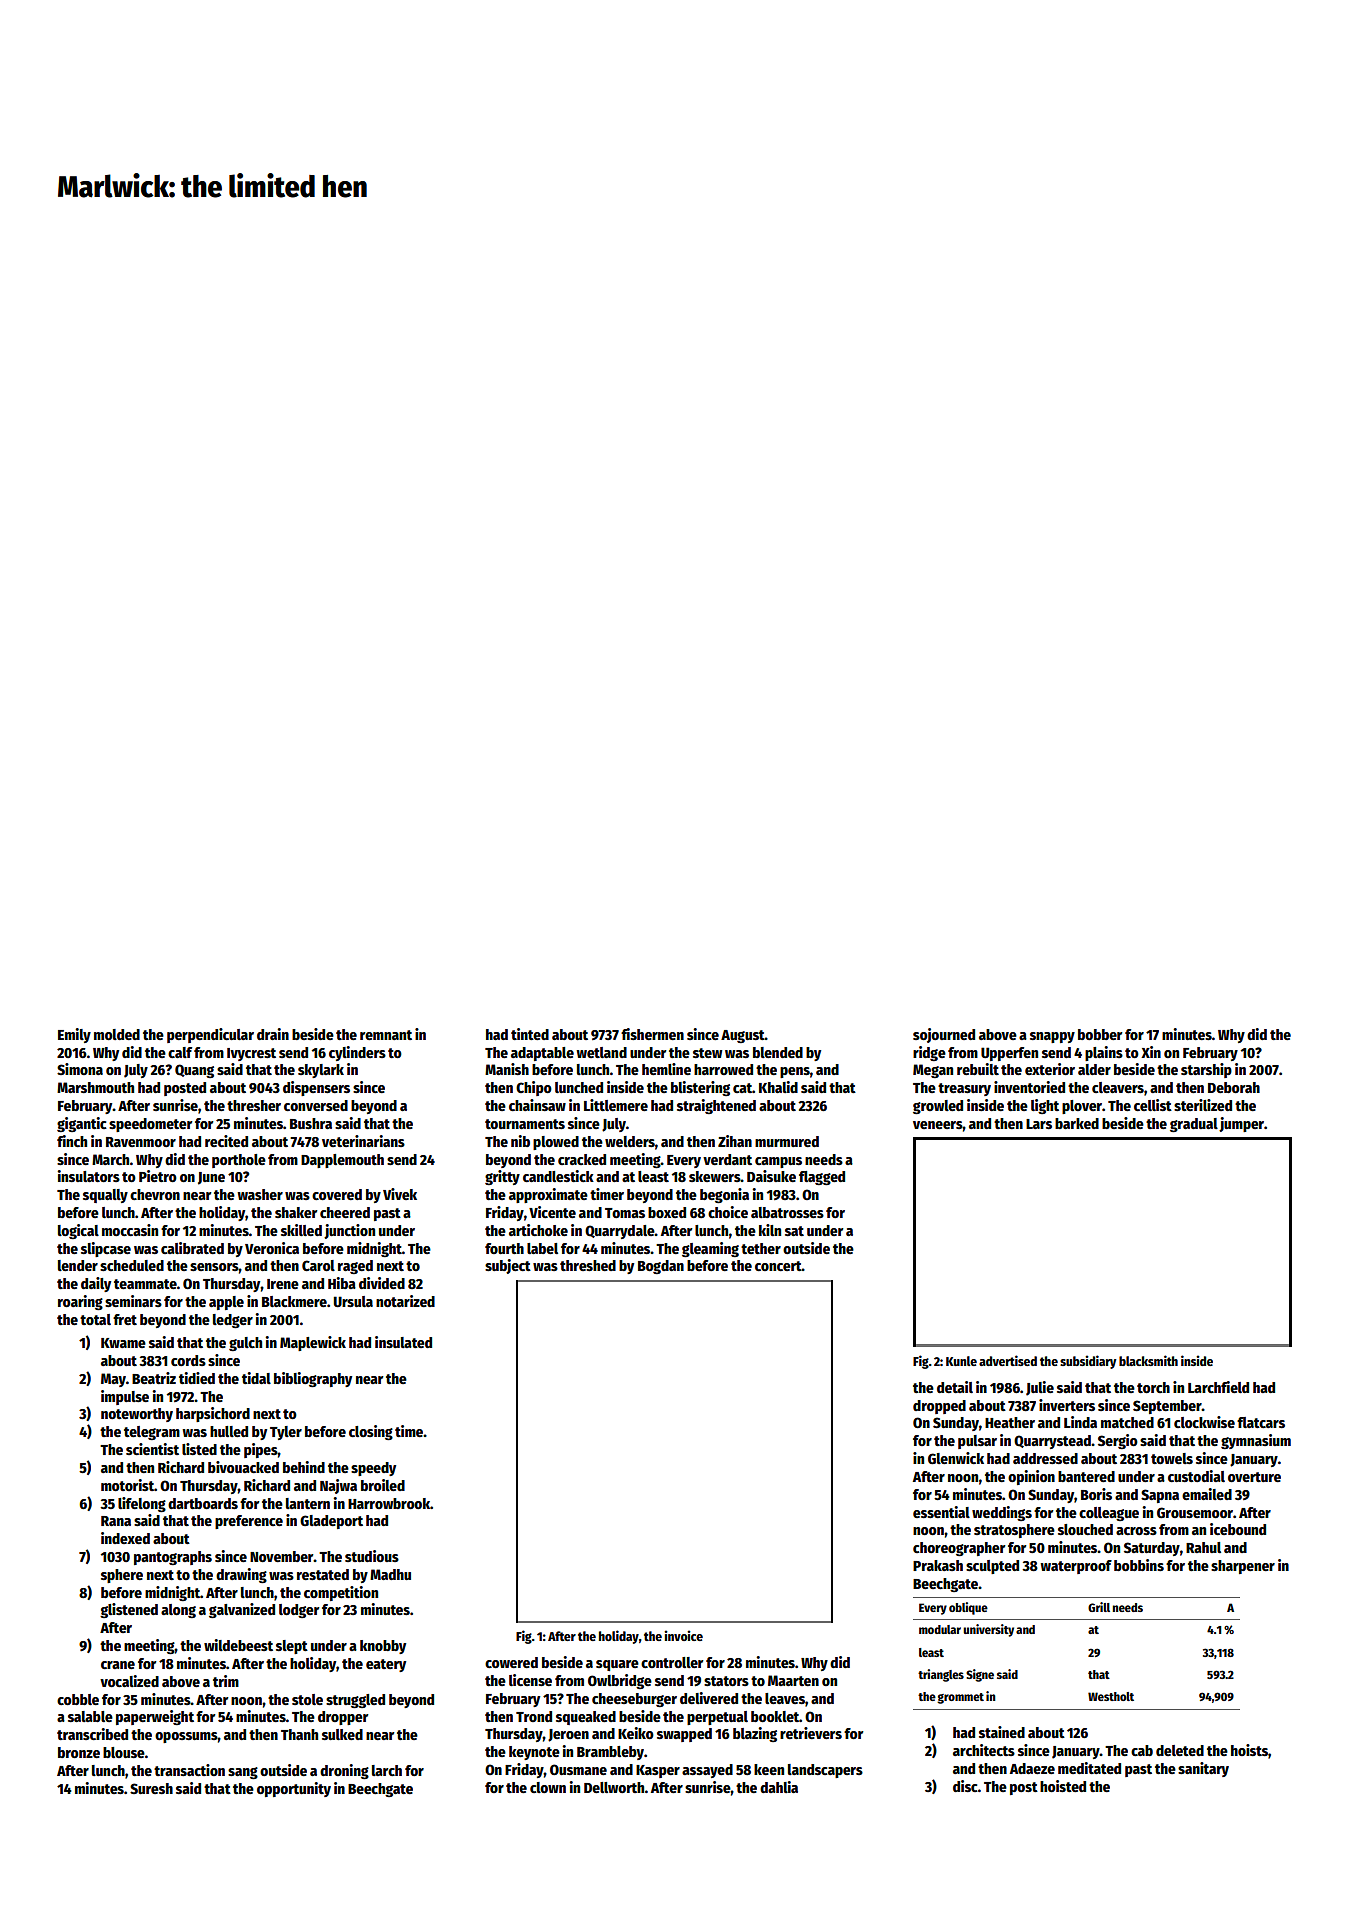 The image size is (1349, 1908). I want to click on swapped, so click(684, 1735).
